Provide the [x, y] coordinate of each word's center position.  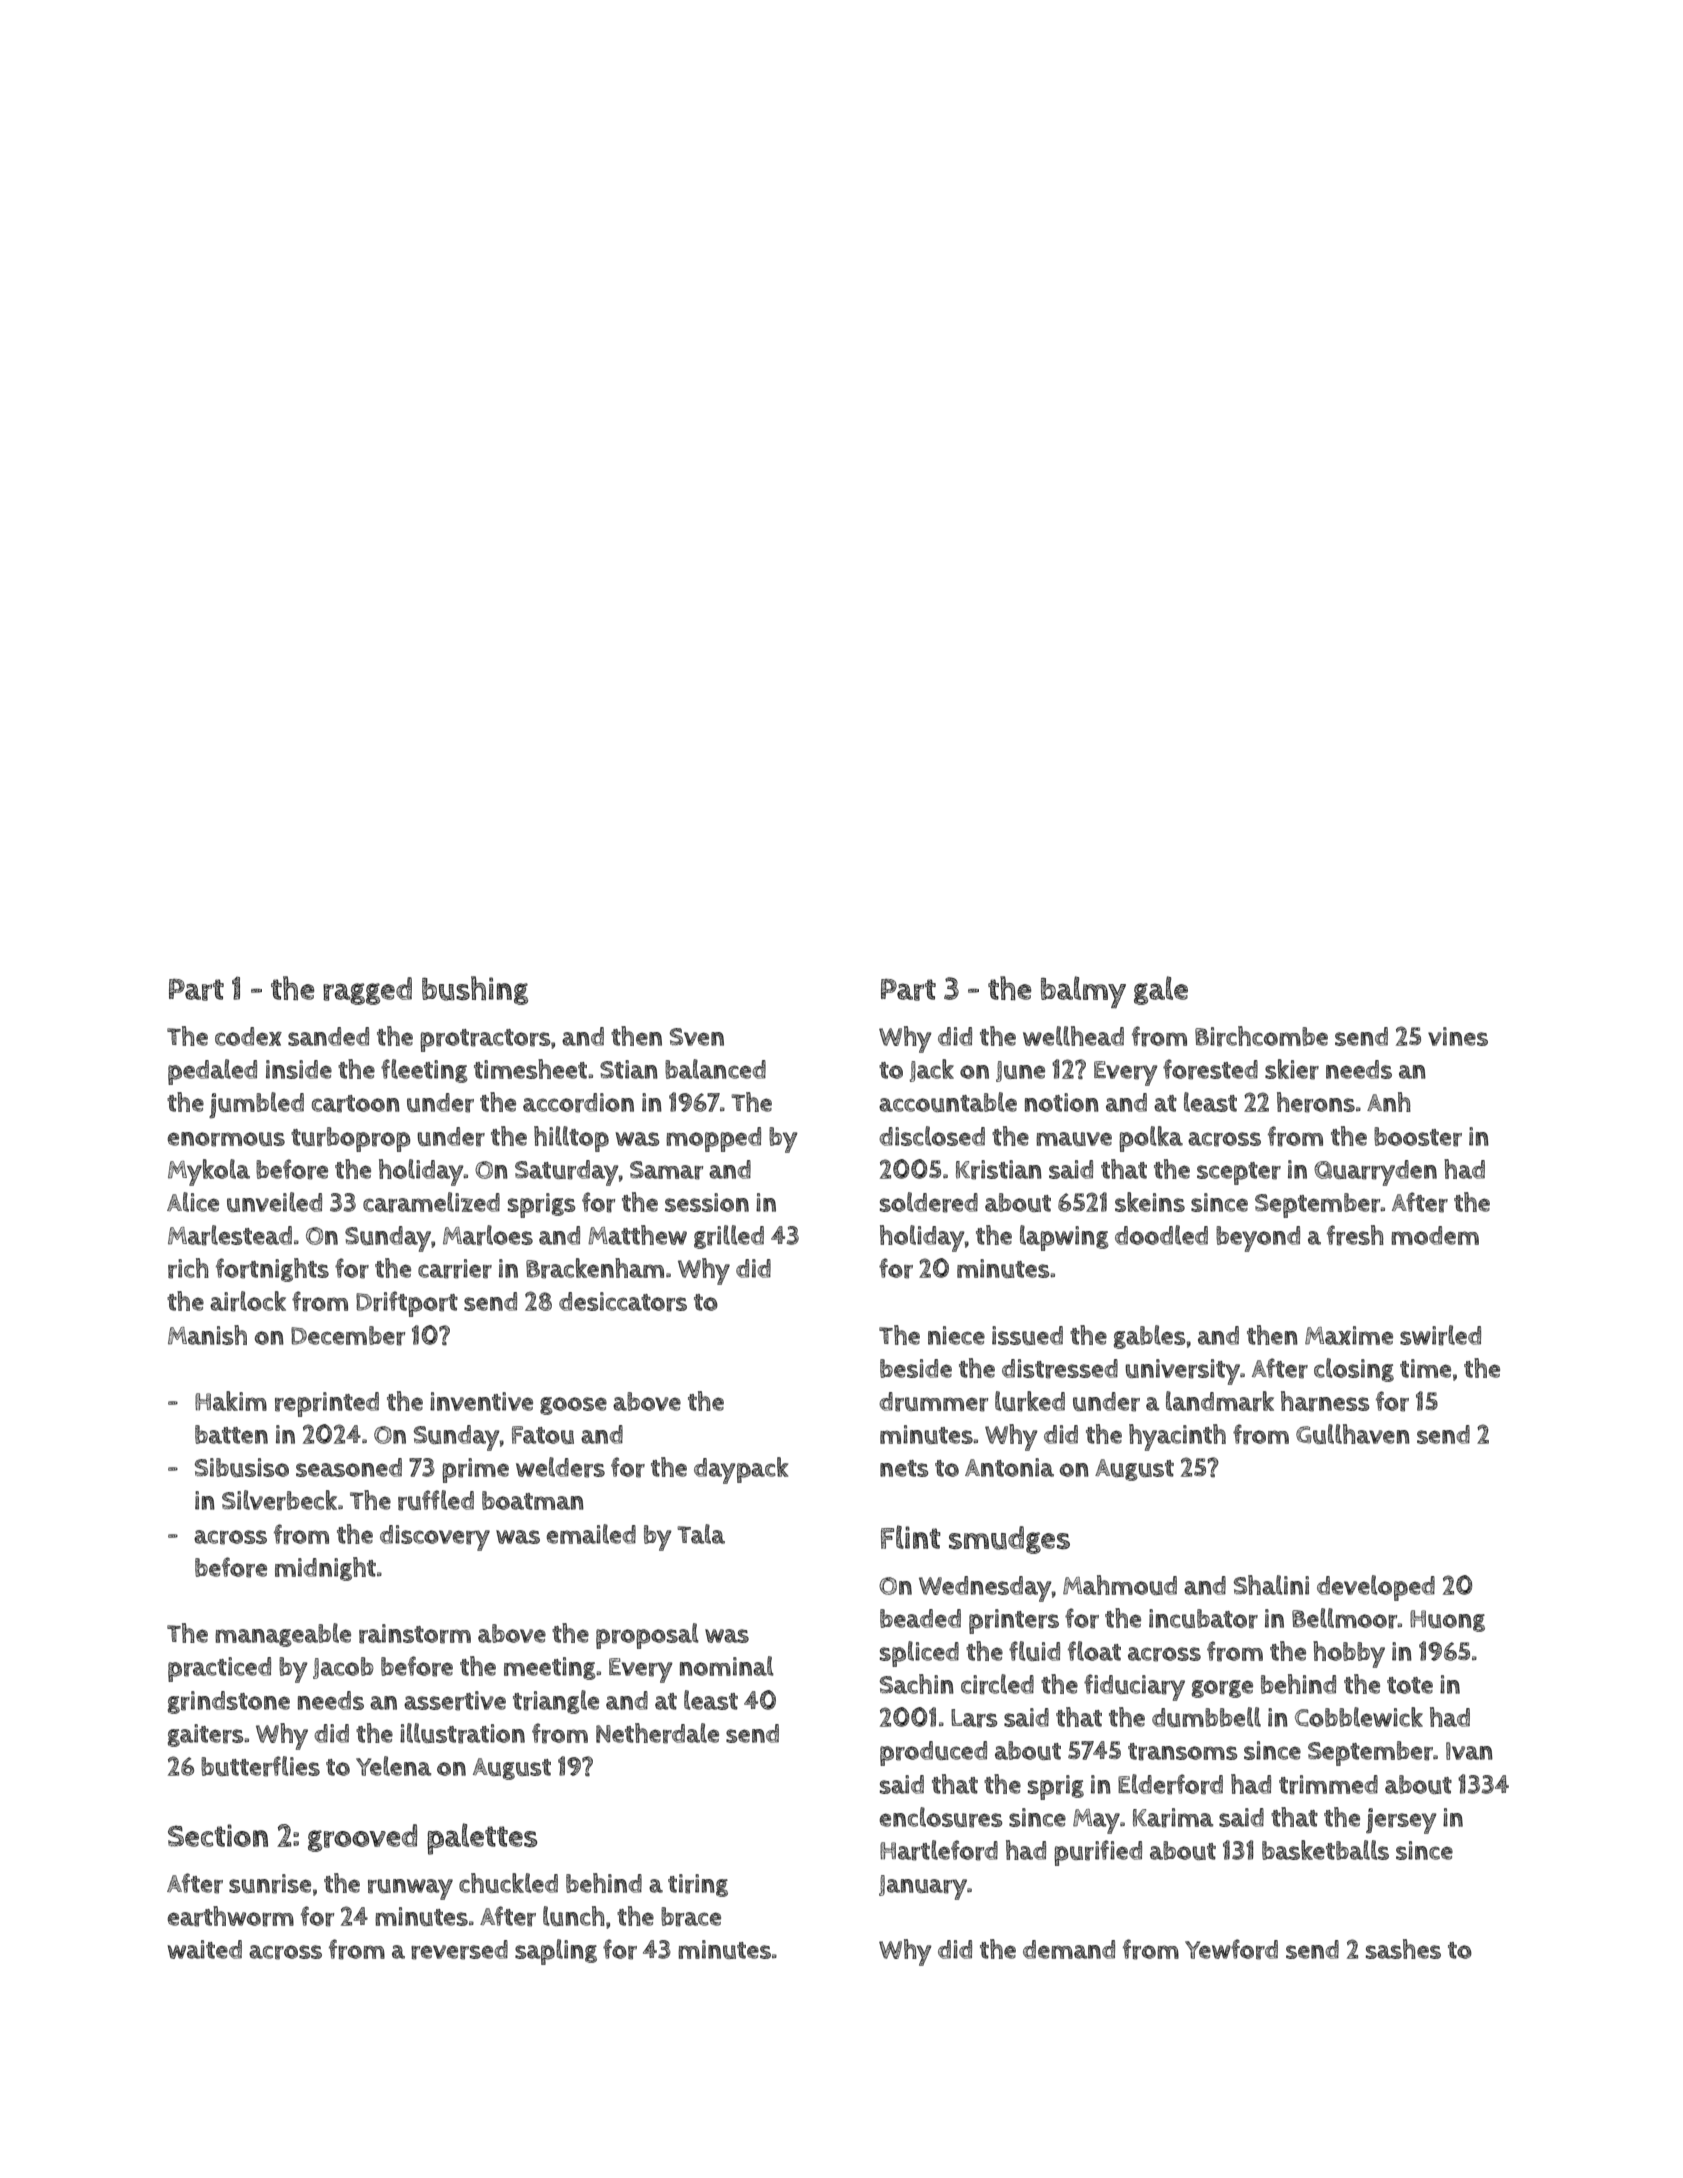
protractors [485, 1040]
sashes [1403, 1949]
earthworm [230, 1916]
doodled [1161, 1235]
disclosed [932, 1136]
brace [691, 1917]
